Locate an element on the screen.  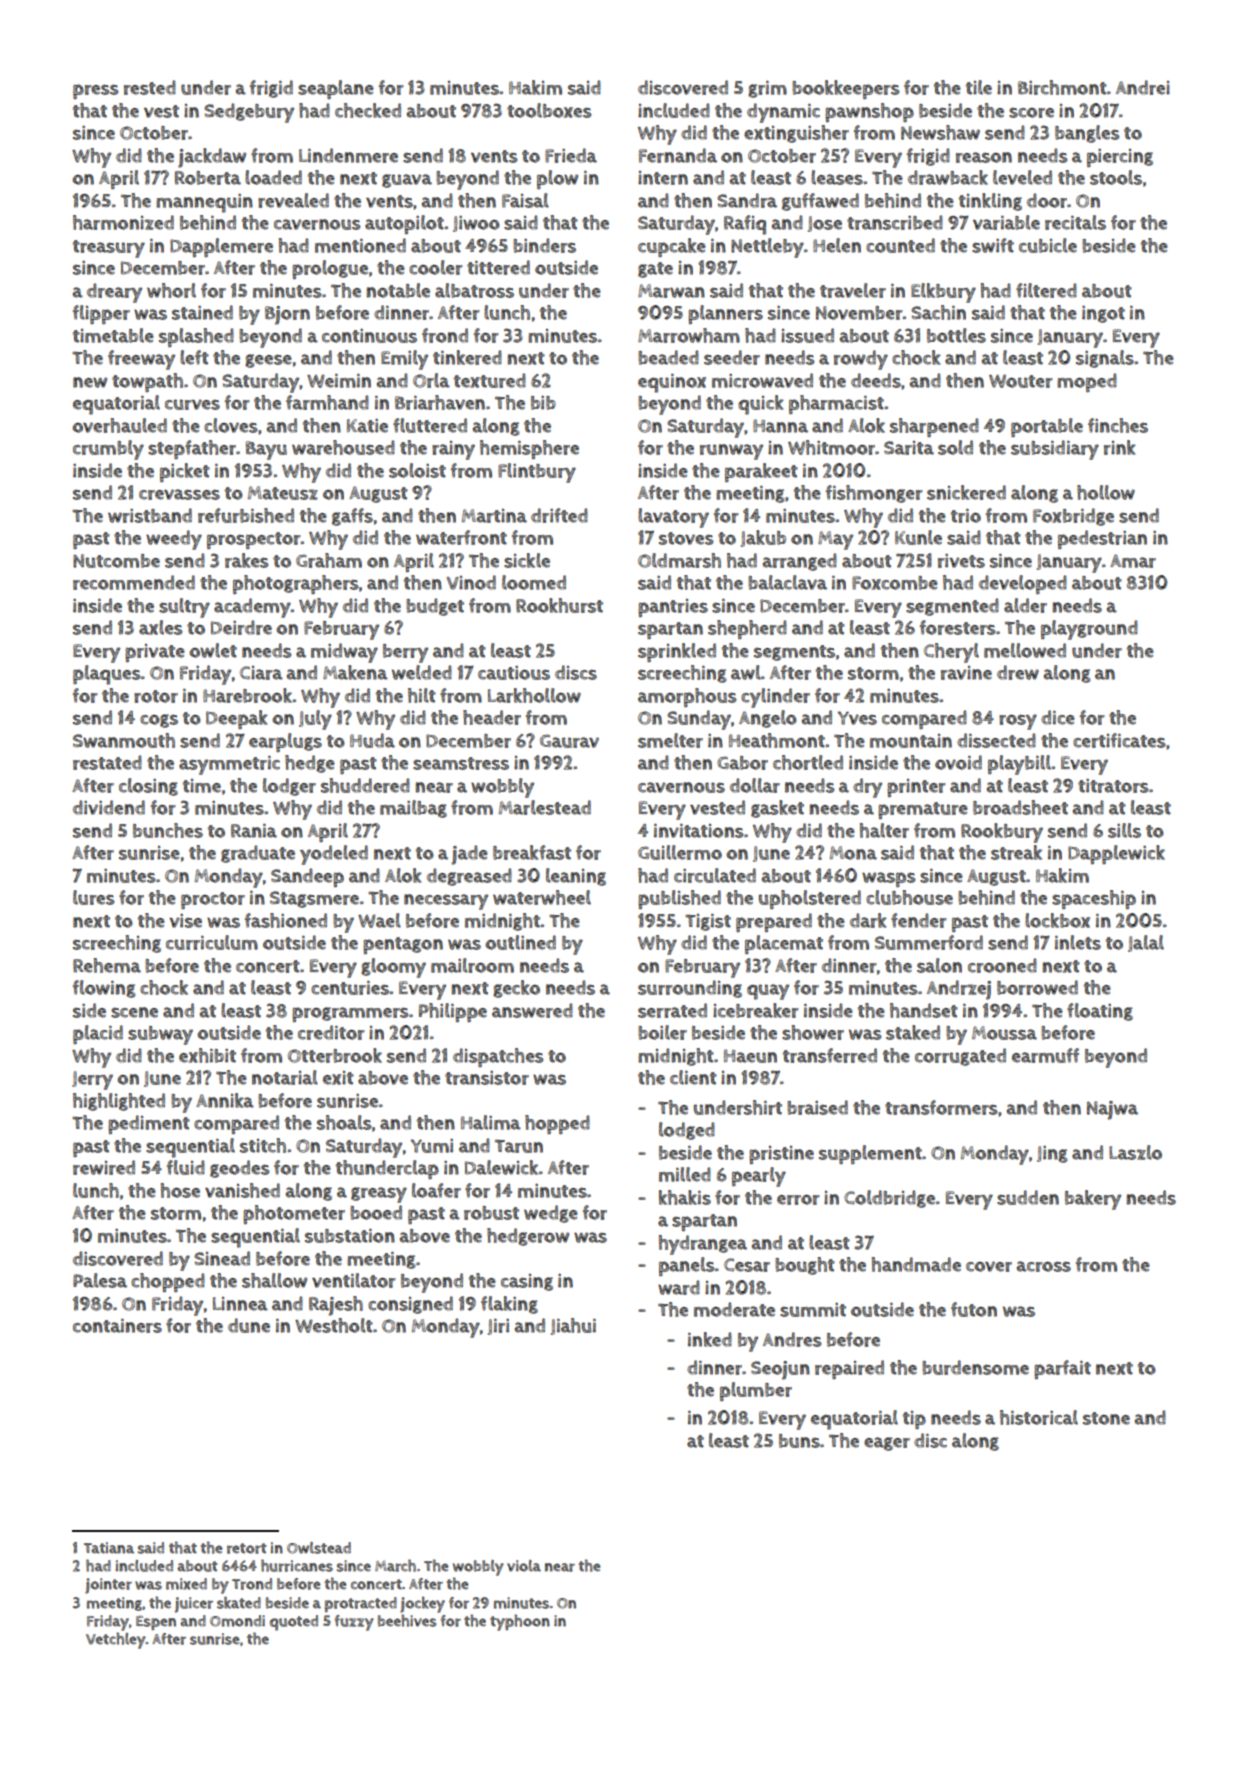
Jiri is located at coordinates (498, 1327).
